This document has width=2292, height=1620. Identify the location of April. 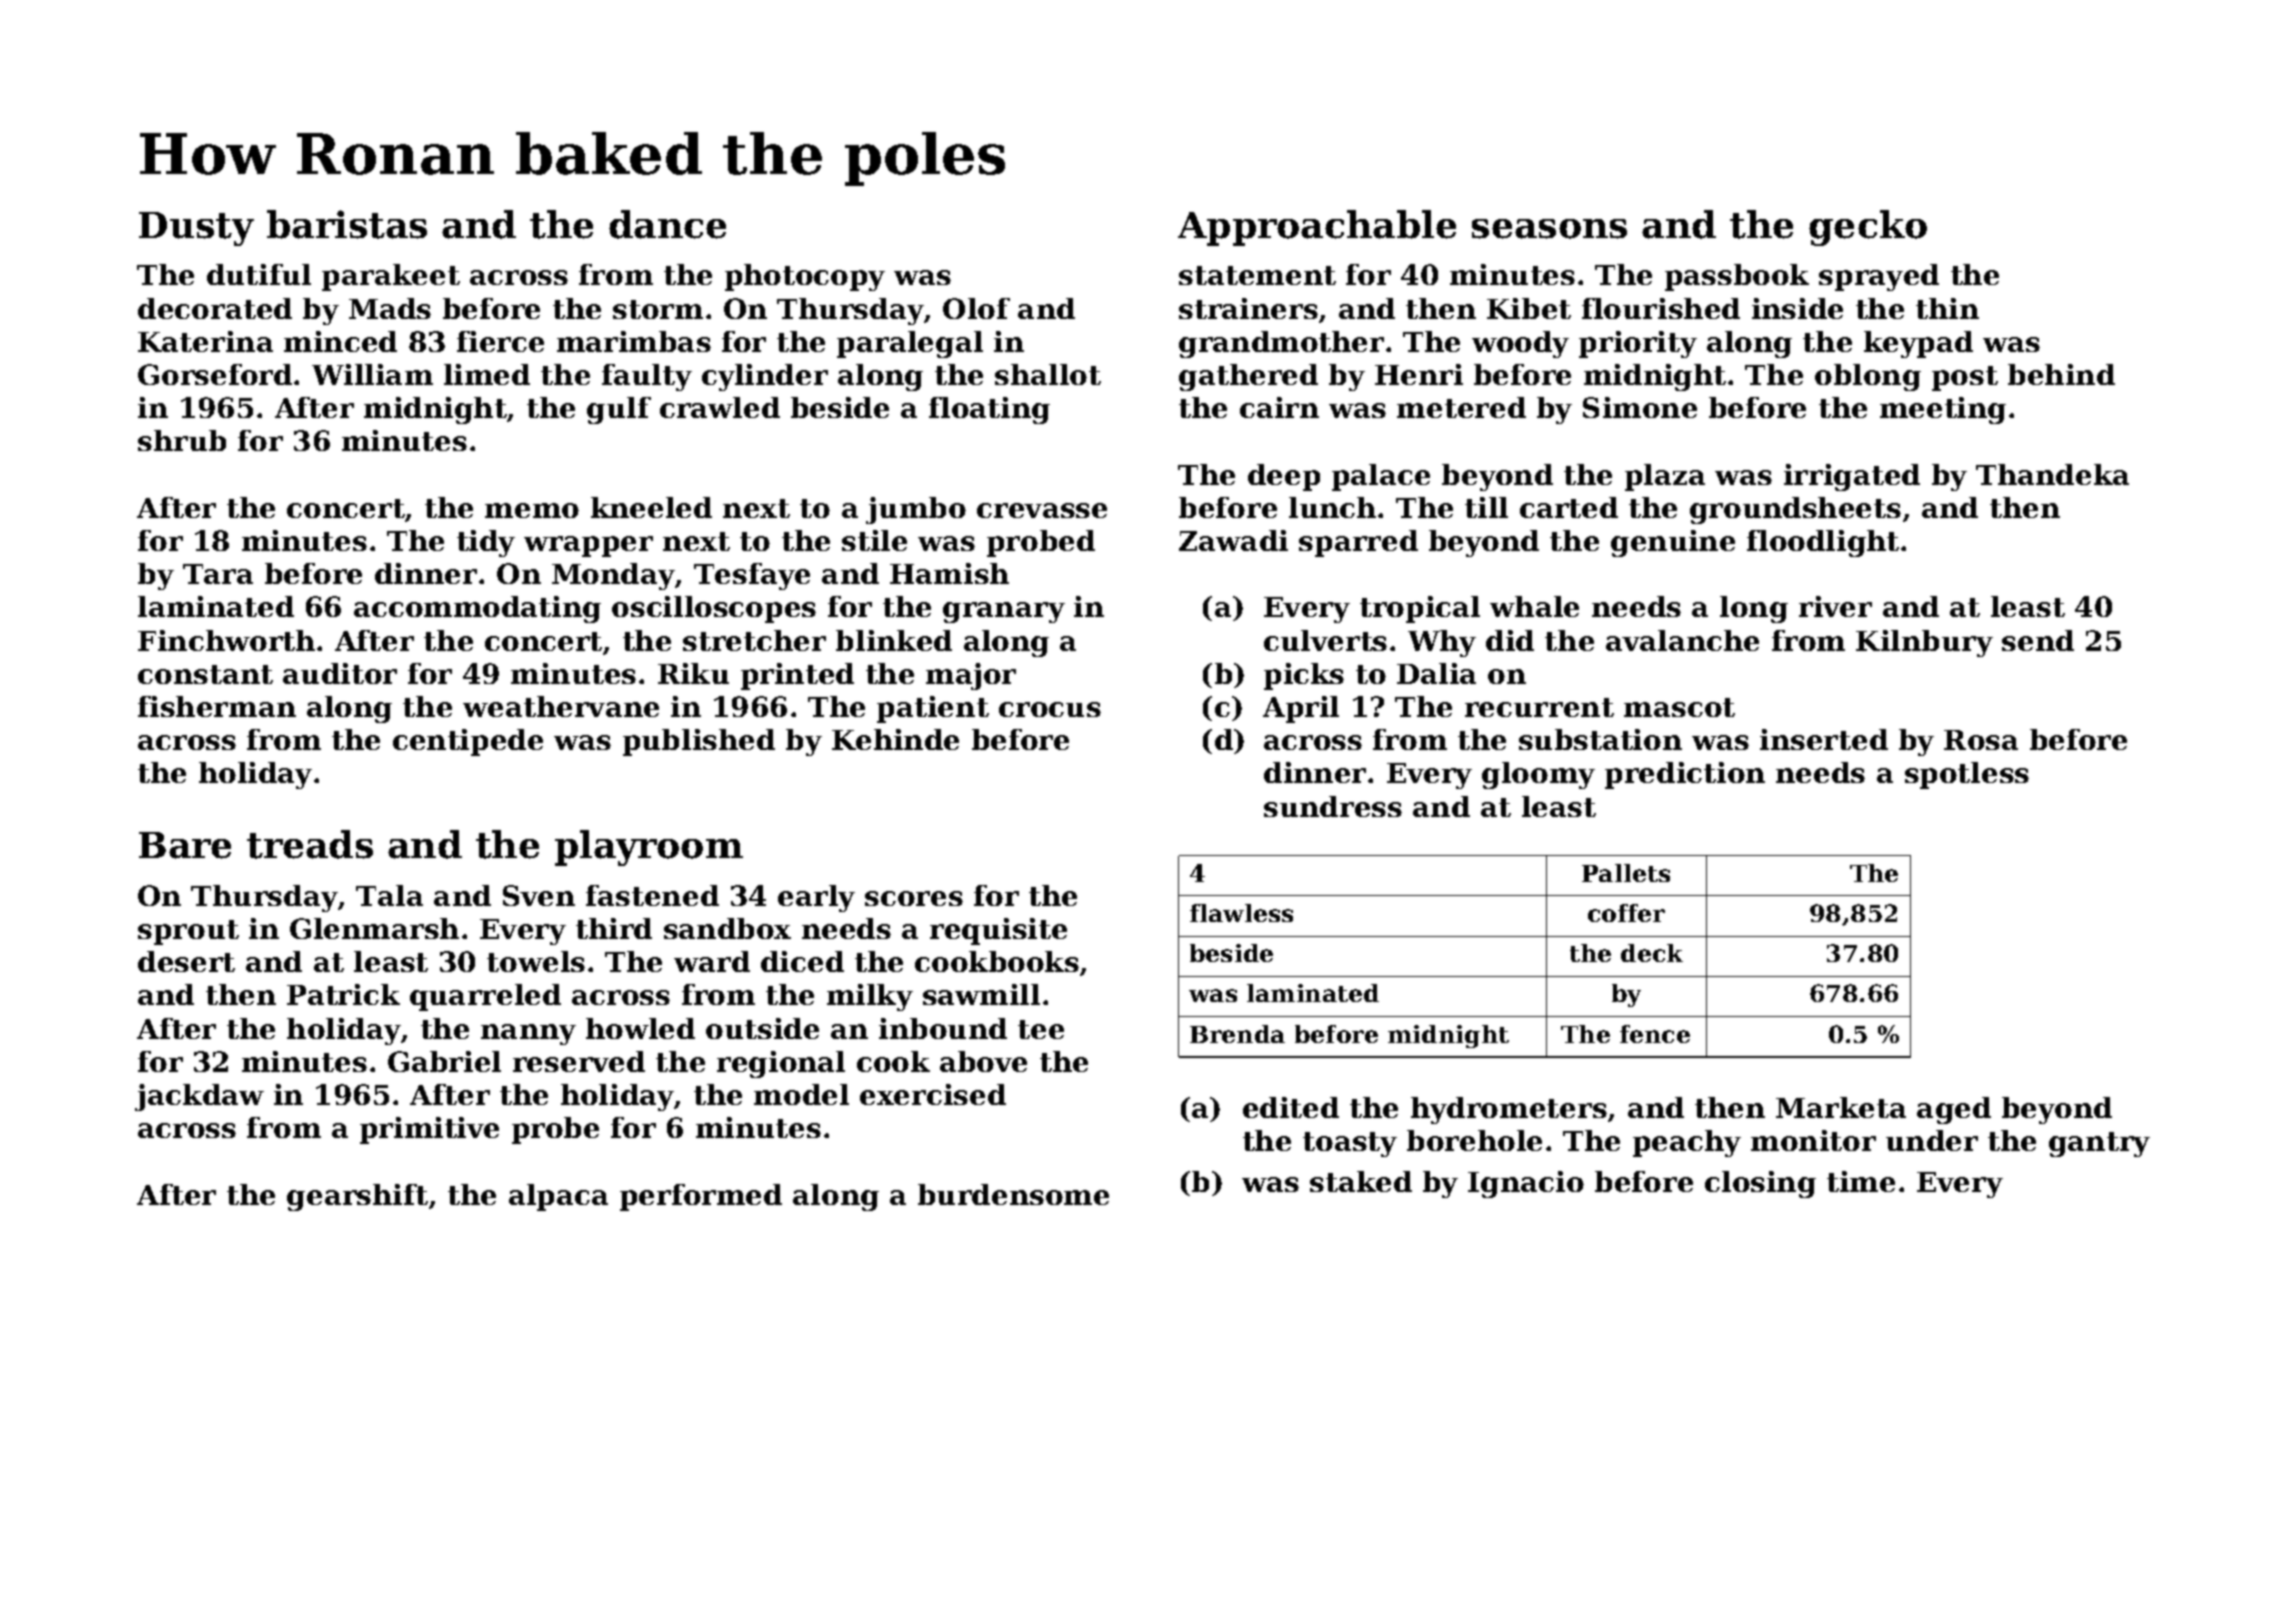
(1301, 709).
